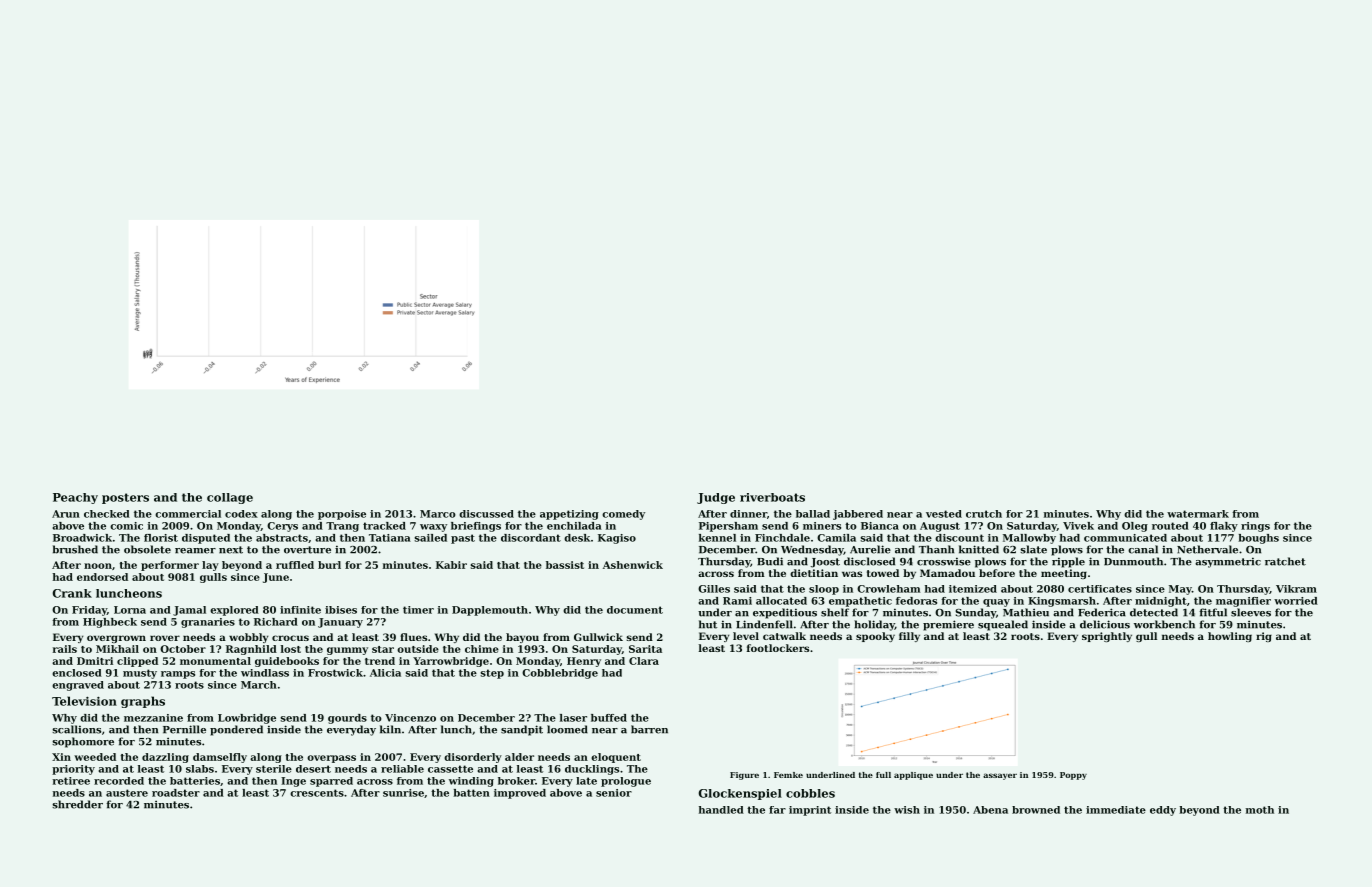  I want to click on Judge, so click(716, 498).
